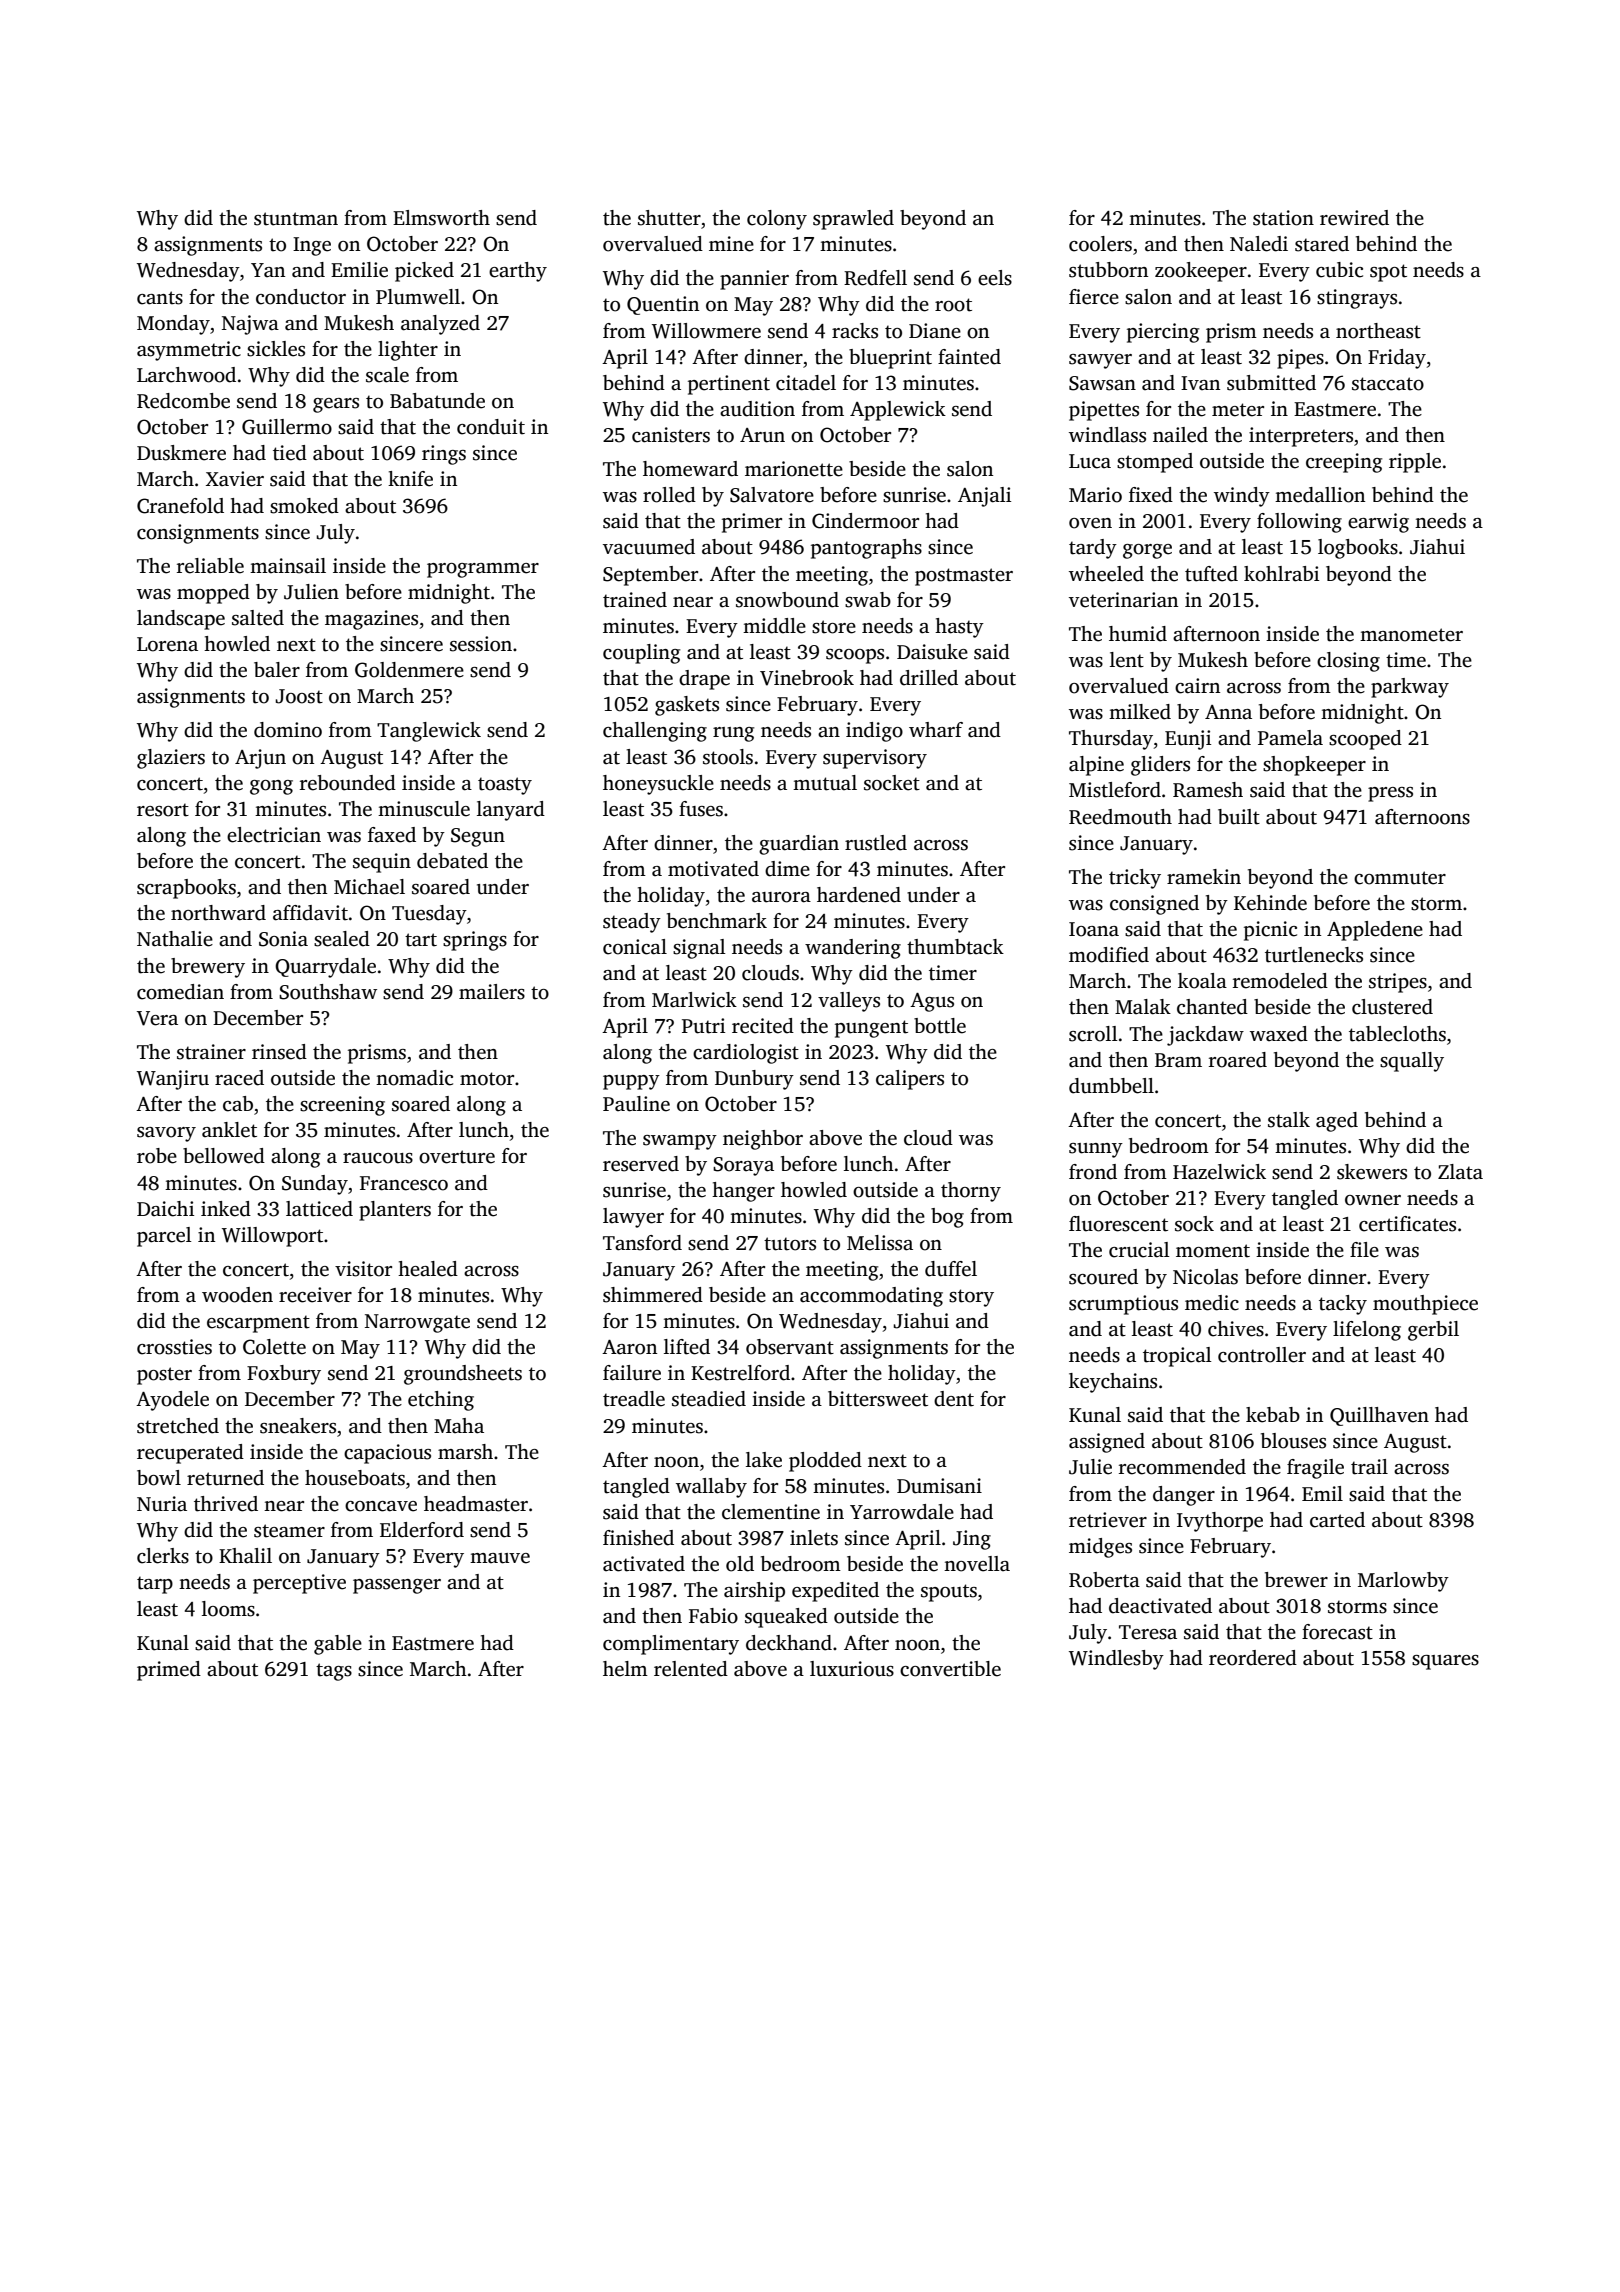  What do you see at coordinates (169, 1671) in the document?
I see `primed` at bounding box center [169, 1671].
